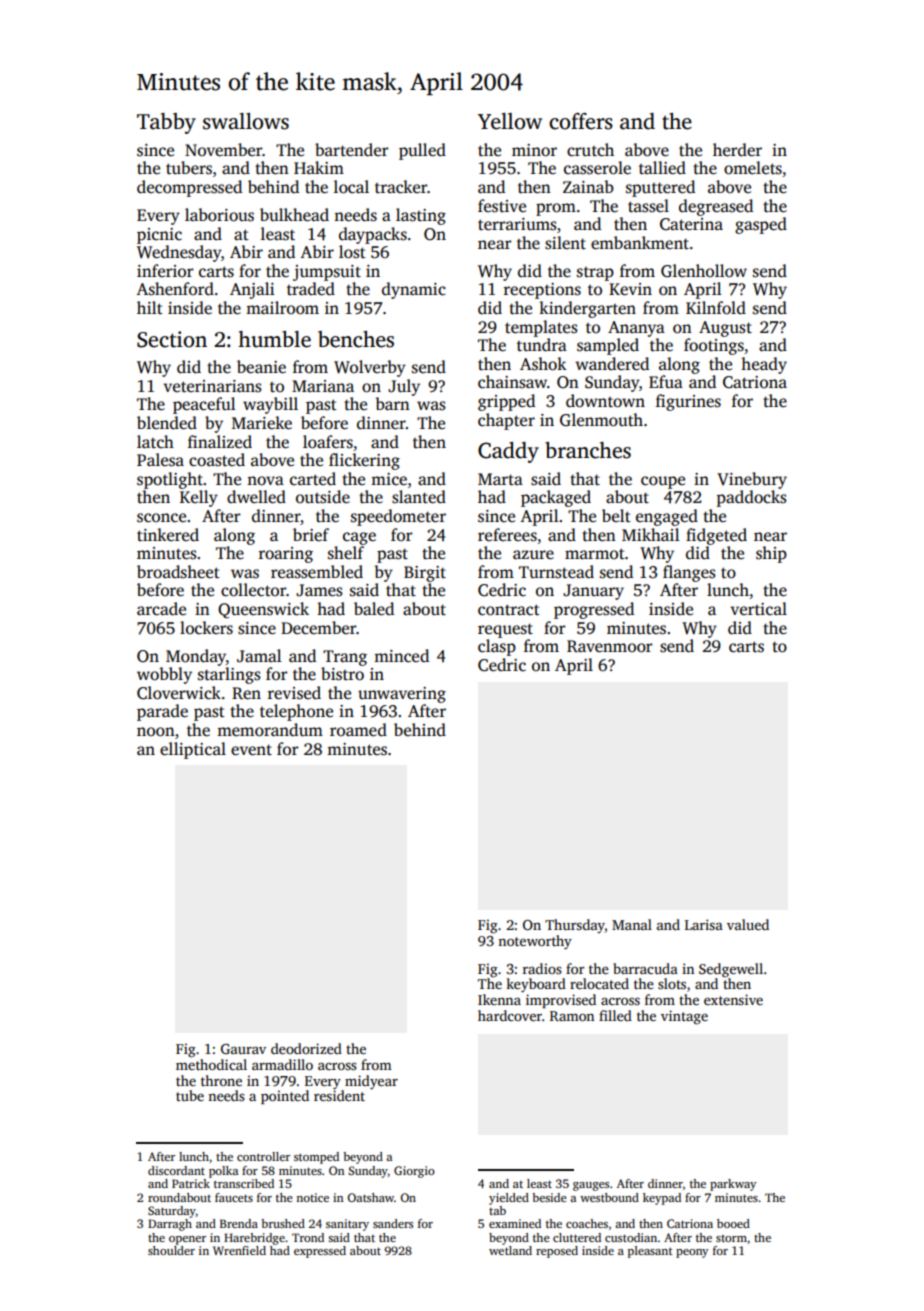  What do you see at coordinates (224, 150) in the screenshot?
I see `November` at bounding box center [224, 150].
